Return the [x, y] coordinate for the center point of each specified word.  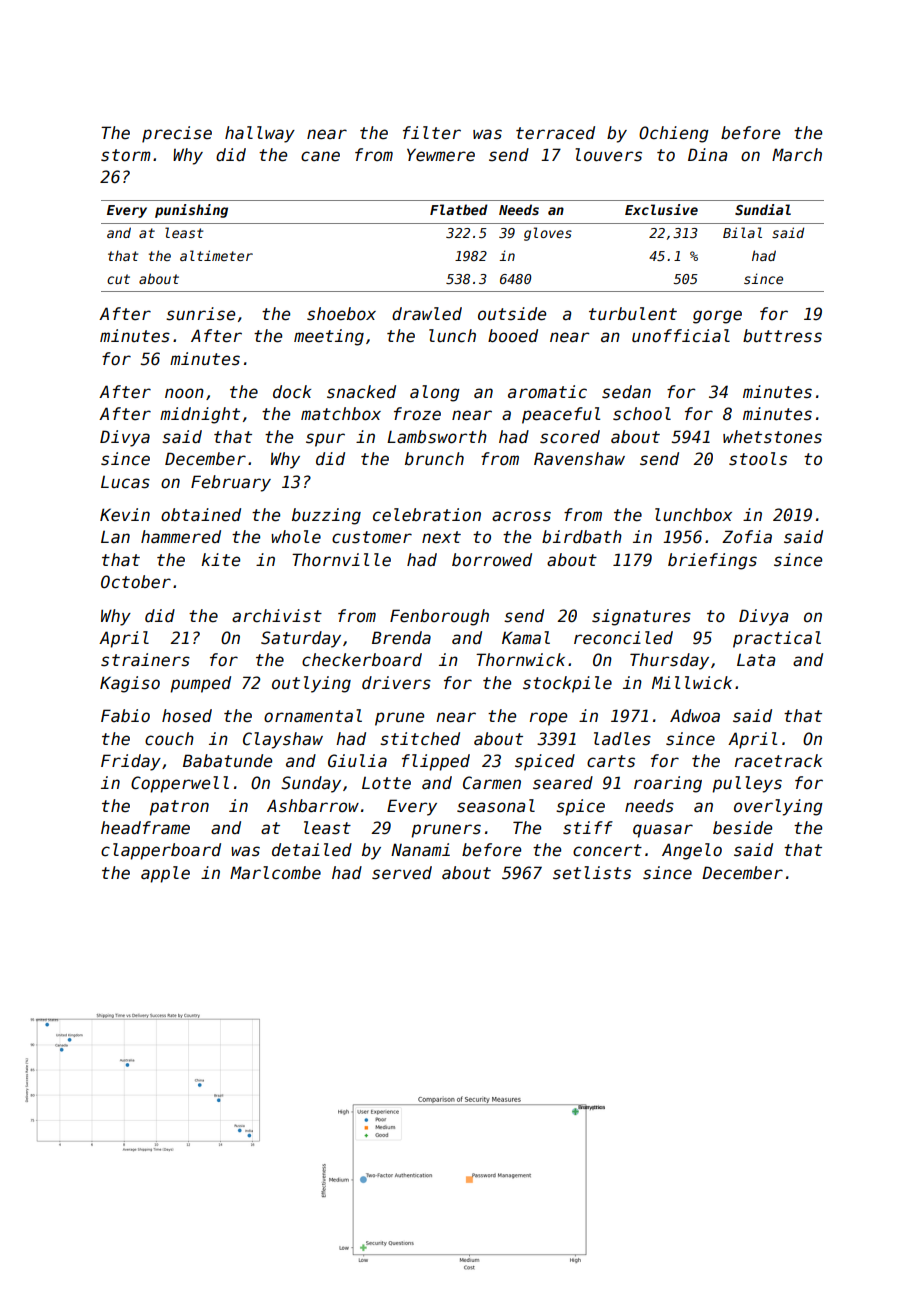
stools [758, 459]
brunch [434, 459]
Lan [115, 537]
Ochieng [674, 134]
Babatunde [227, 761]
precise [177, 134]
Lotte [386, 783]
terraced [555, 133]
